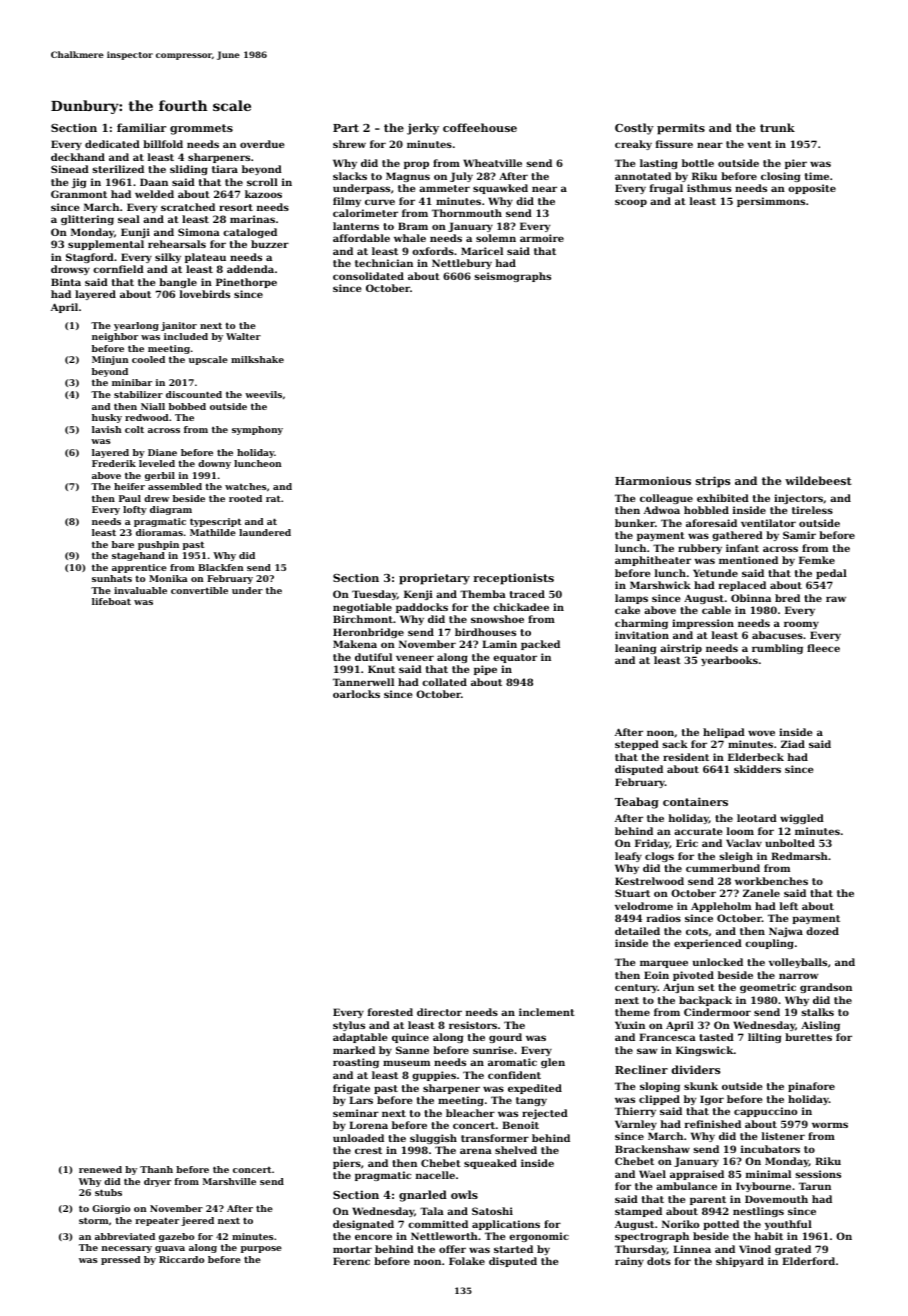 Image resolution: width=908 pixels, height=1316 pixels. I want to click on watches, so click(246, 486).
